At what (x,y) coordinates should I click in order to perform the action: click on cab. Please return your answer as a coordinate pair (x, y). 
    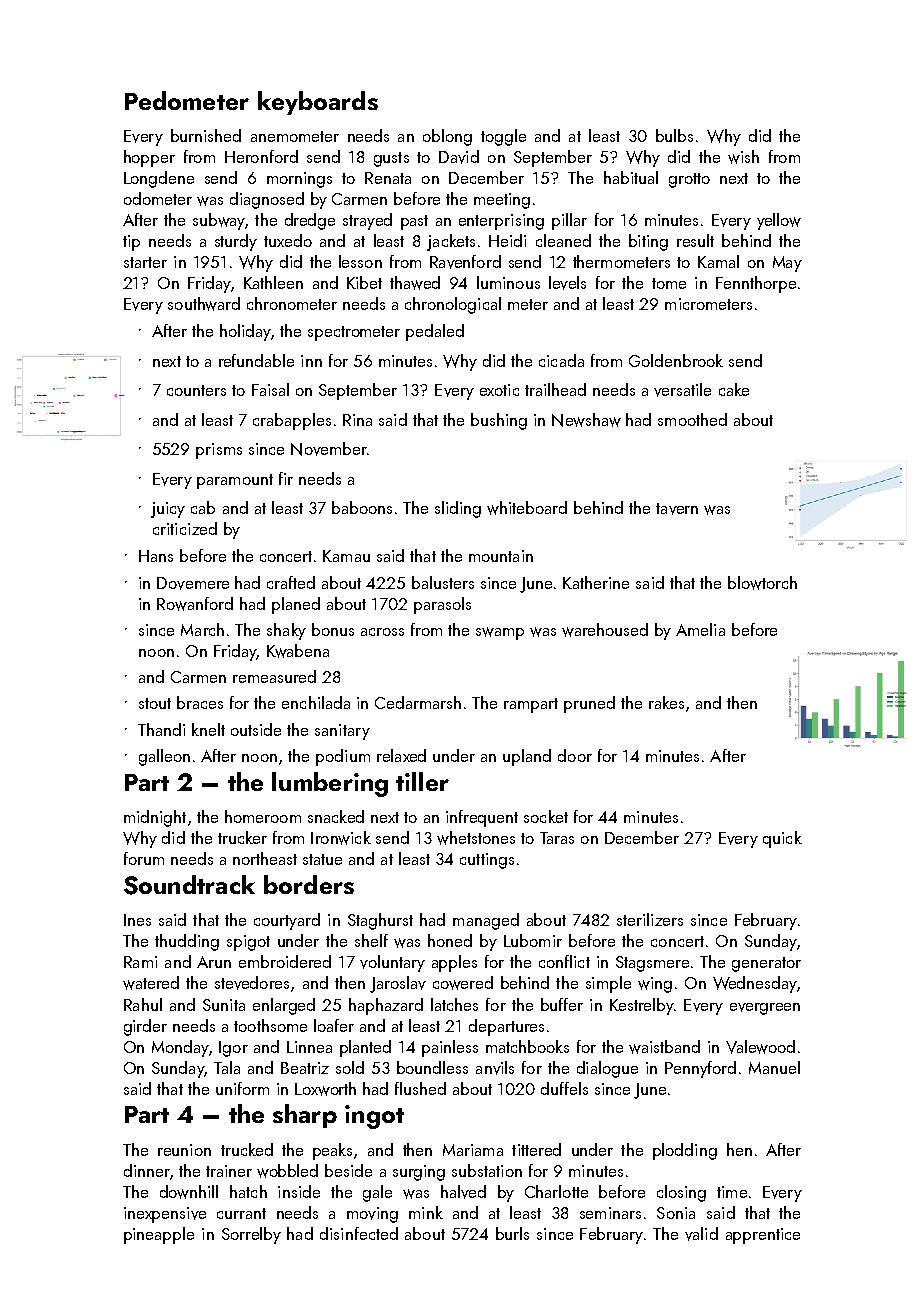
    Looking at the image, I should click on (203, 507).
